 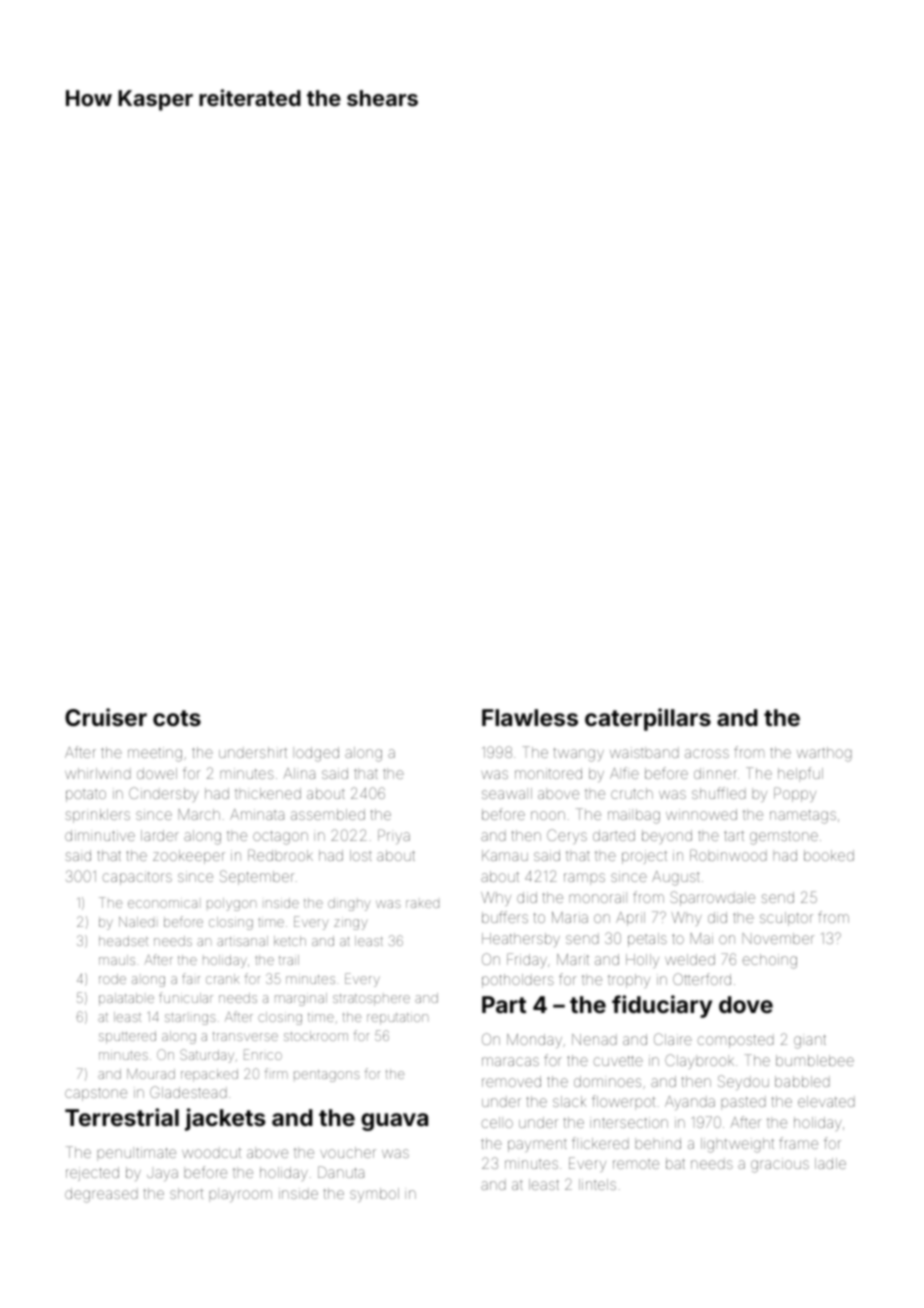 I want to click on penultimate, so click(x=136, y=1154).
